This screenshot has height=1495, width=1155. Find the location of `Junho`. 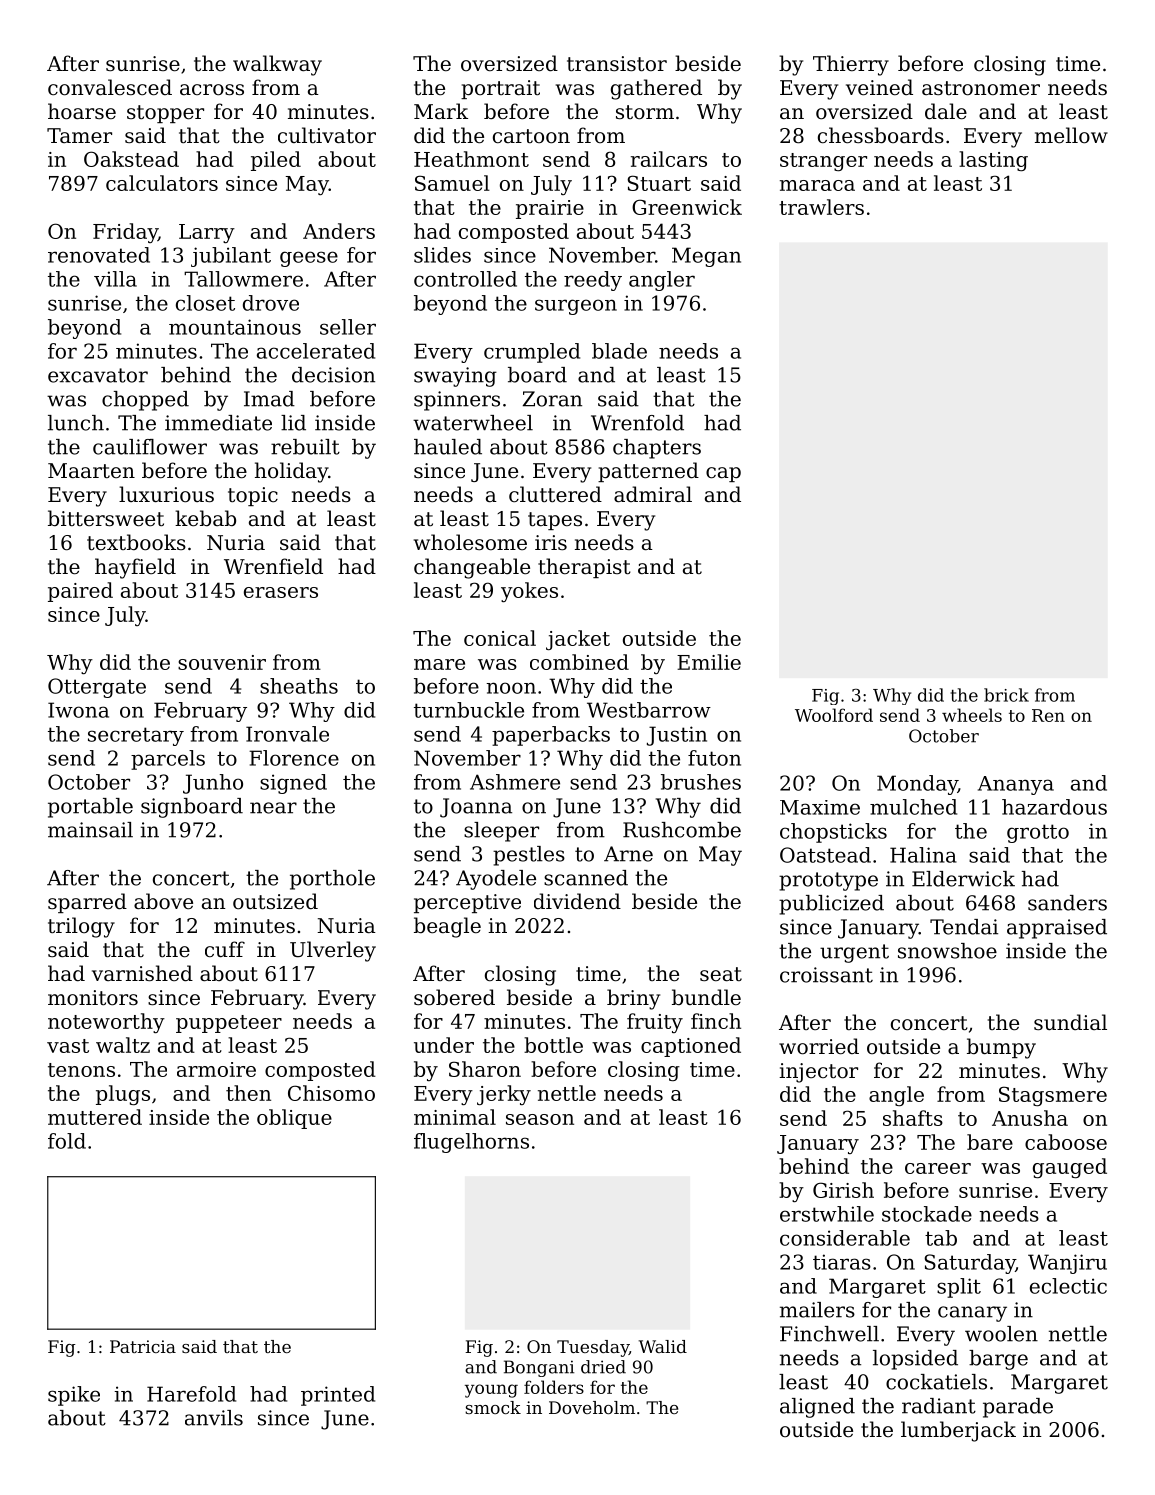

Junho is located at coordinates (213, 784).
